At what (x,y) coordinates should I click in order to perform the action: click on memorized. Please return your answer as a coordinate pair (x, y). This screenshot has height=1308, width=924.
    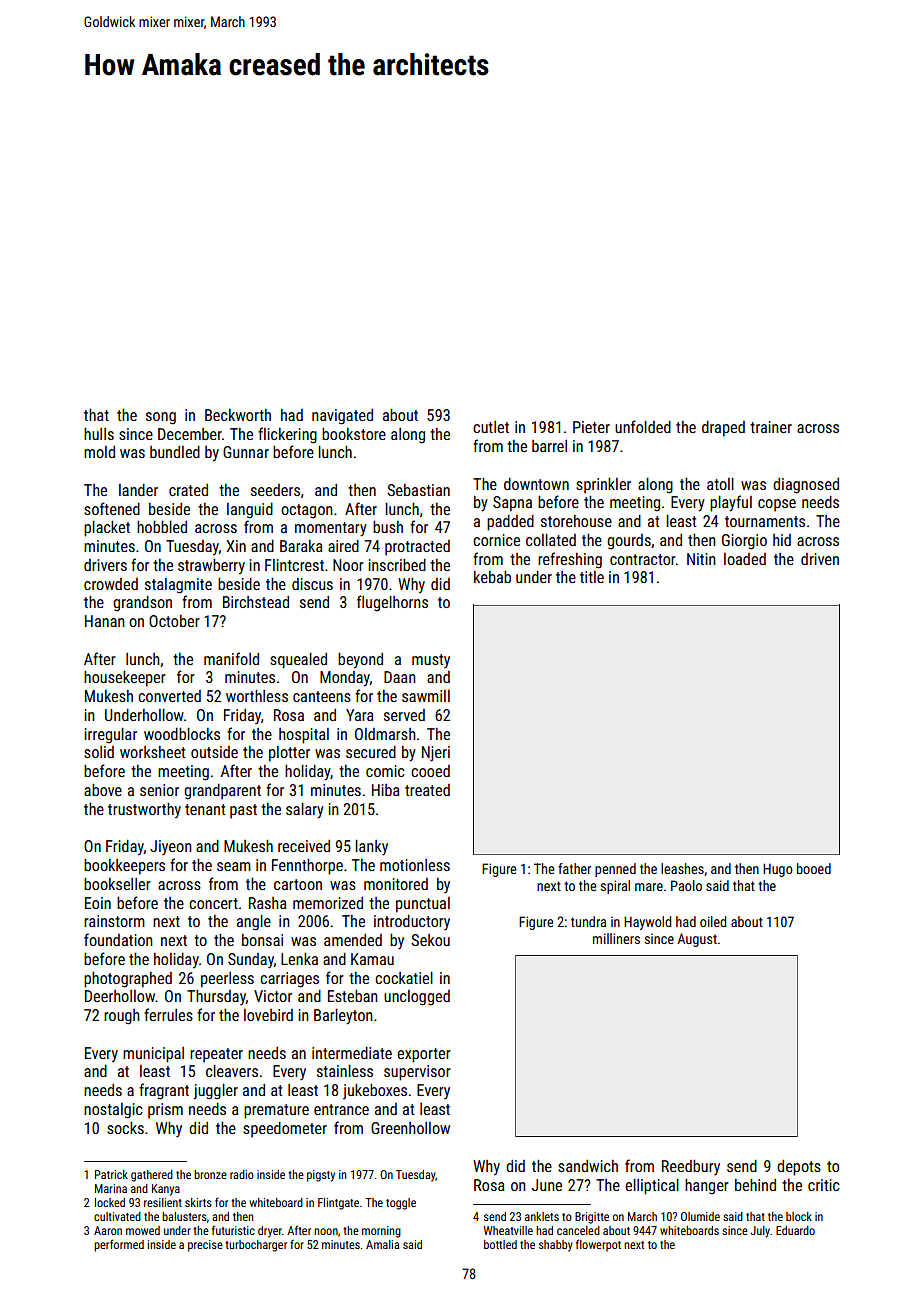
    Looking at the image, I should click on (328, 903).
